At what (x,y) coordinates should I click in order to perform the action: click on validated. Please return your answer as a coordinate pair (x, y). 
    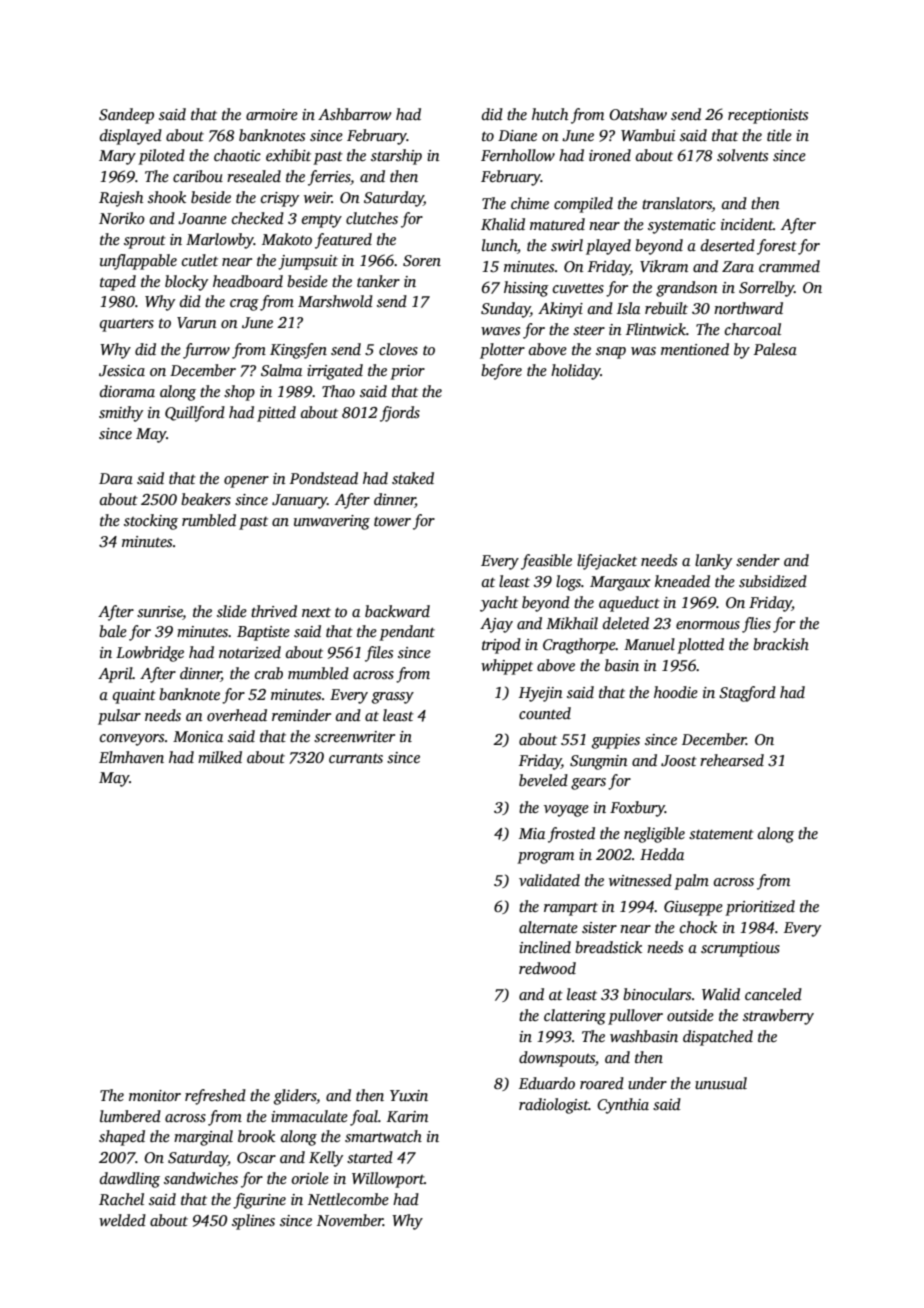
    Looking at the image, I should click on (549, 880).
